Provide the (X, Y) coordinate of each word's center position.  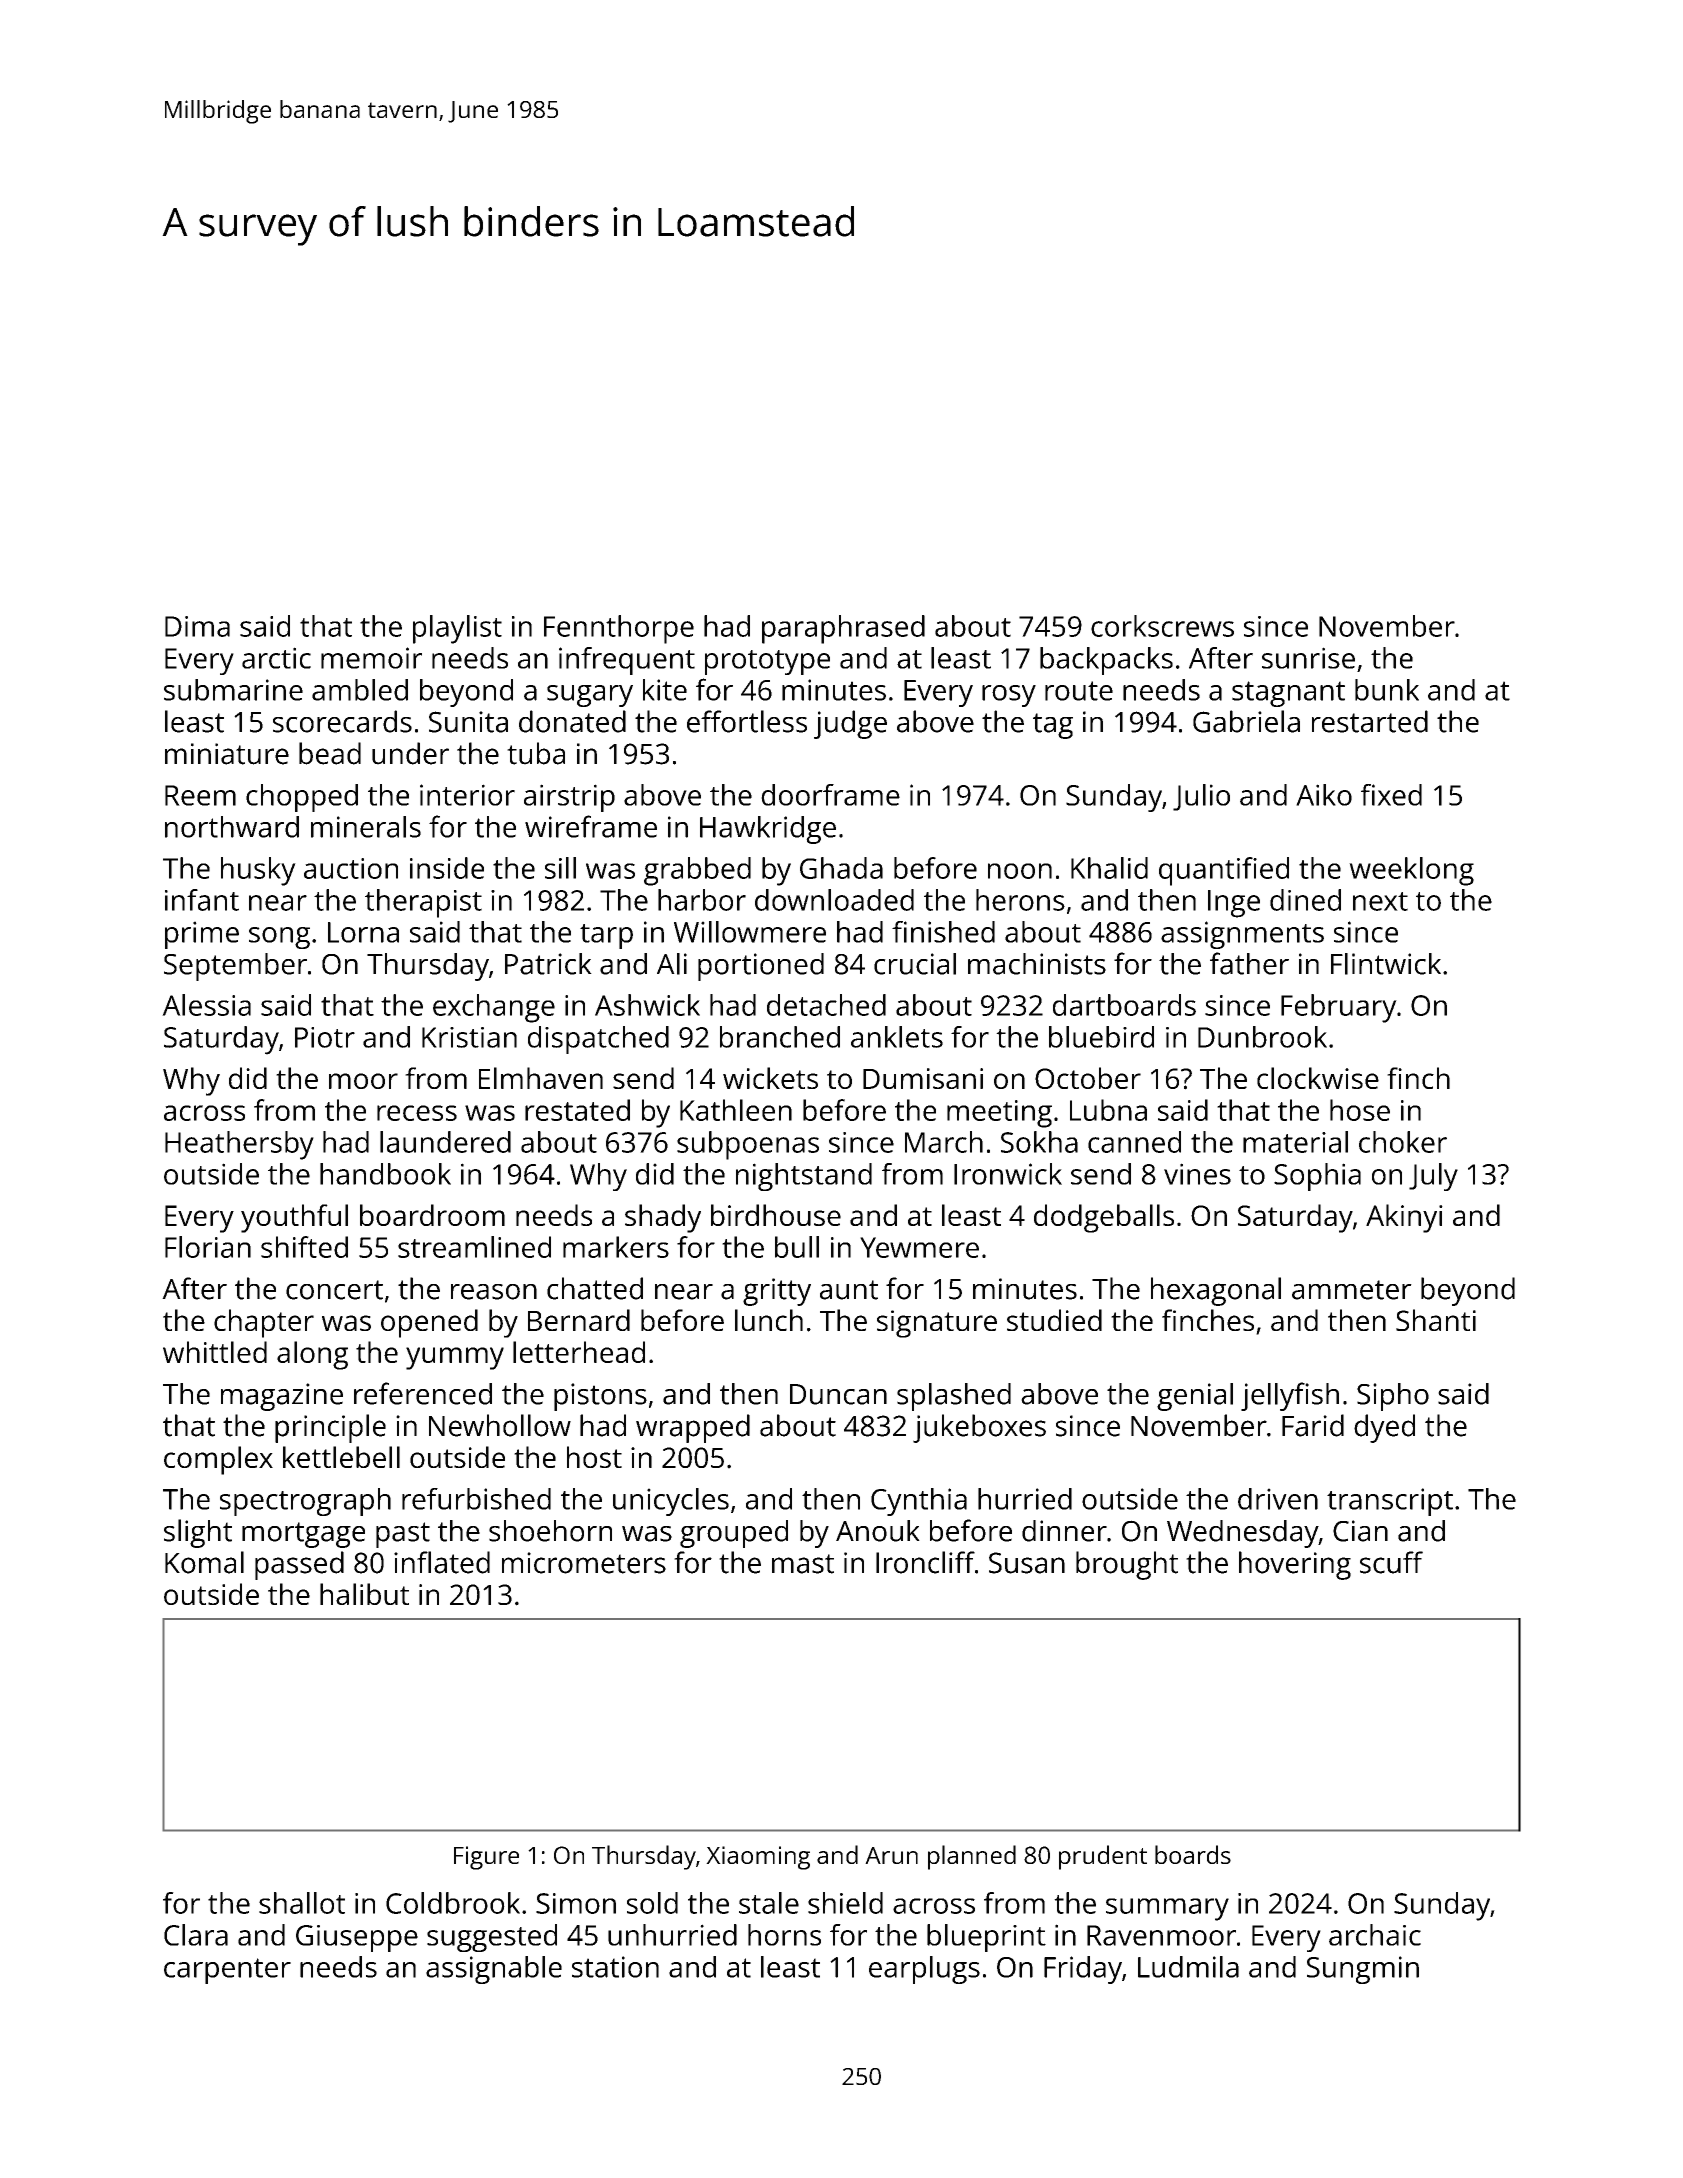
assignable (494, 1970)
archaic (1375, 1935)
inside (447, 868)
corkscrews (1162, 626)
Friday (1083, 1970)
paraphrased (843, 629)
